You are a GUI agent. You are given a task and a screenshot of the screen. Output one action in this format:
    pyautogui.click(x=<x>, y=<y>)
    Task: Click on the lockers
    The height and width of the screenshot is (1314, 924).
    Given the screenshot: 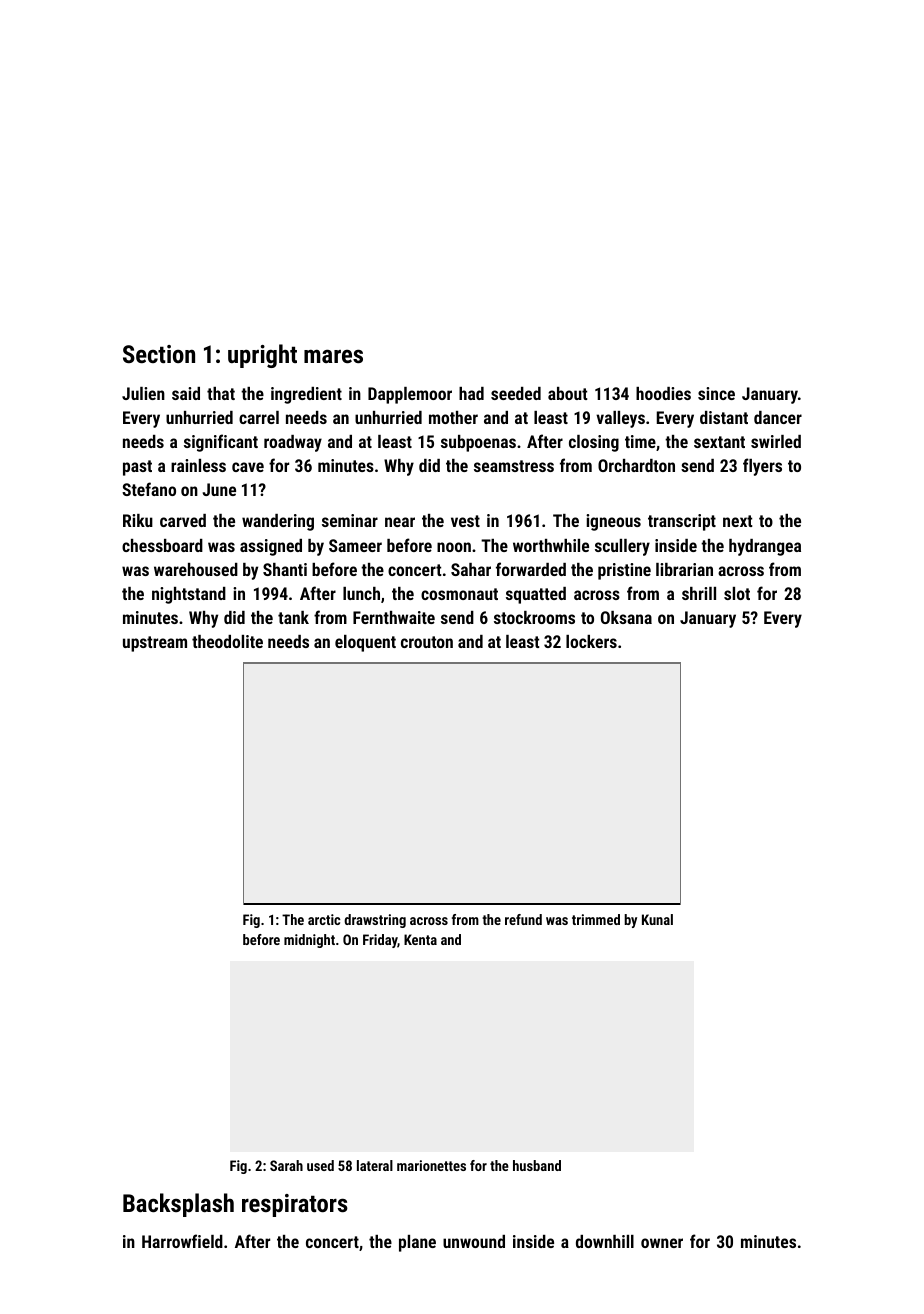 What is the action you would take?
    pyautogui.click(x=591, y=641)
